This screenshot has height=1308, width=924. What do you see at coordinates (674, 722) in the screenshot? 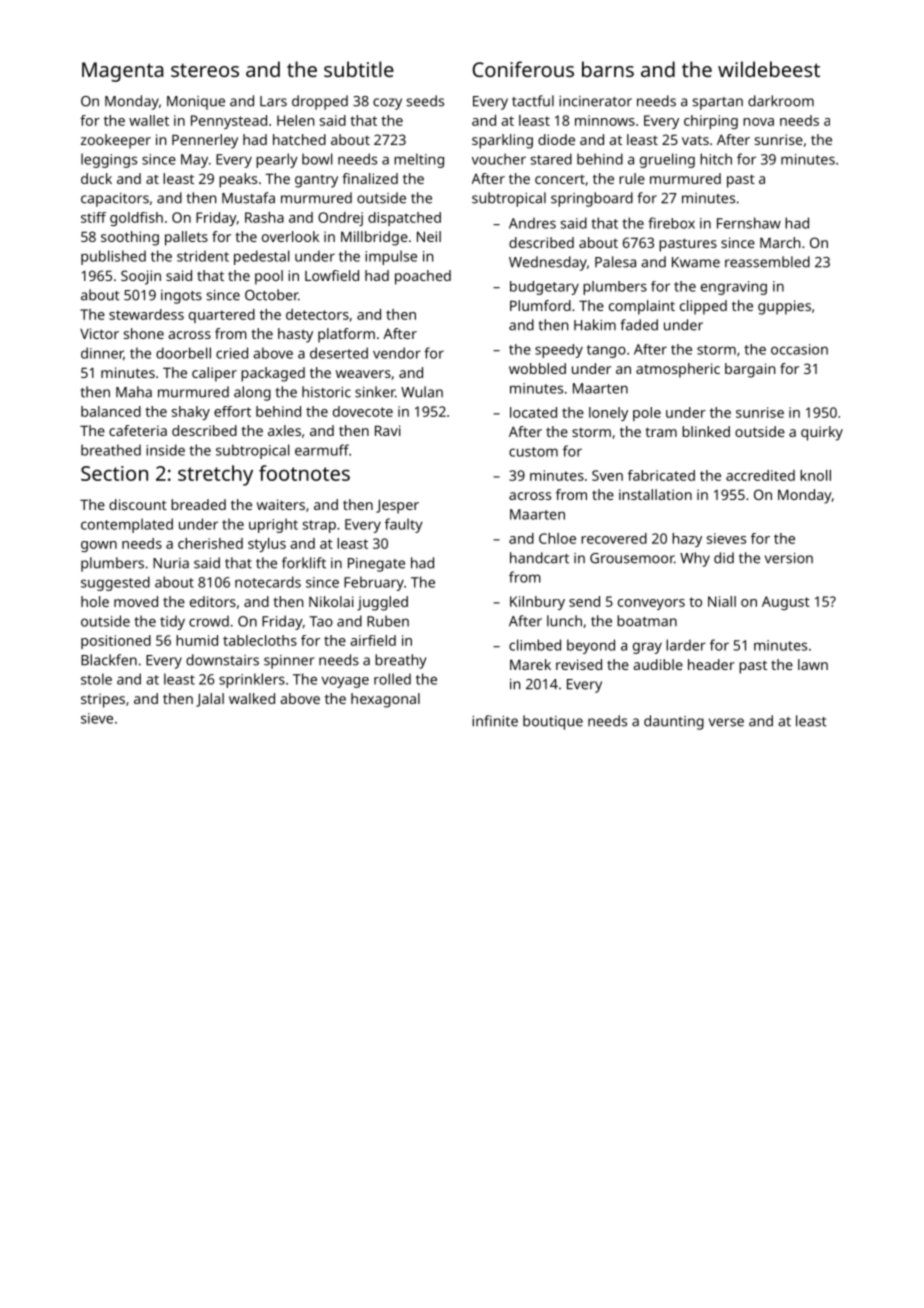
I see `daunting` at bounding box center [674, 722].
